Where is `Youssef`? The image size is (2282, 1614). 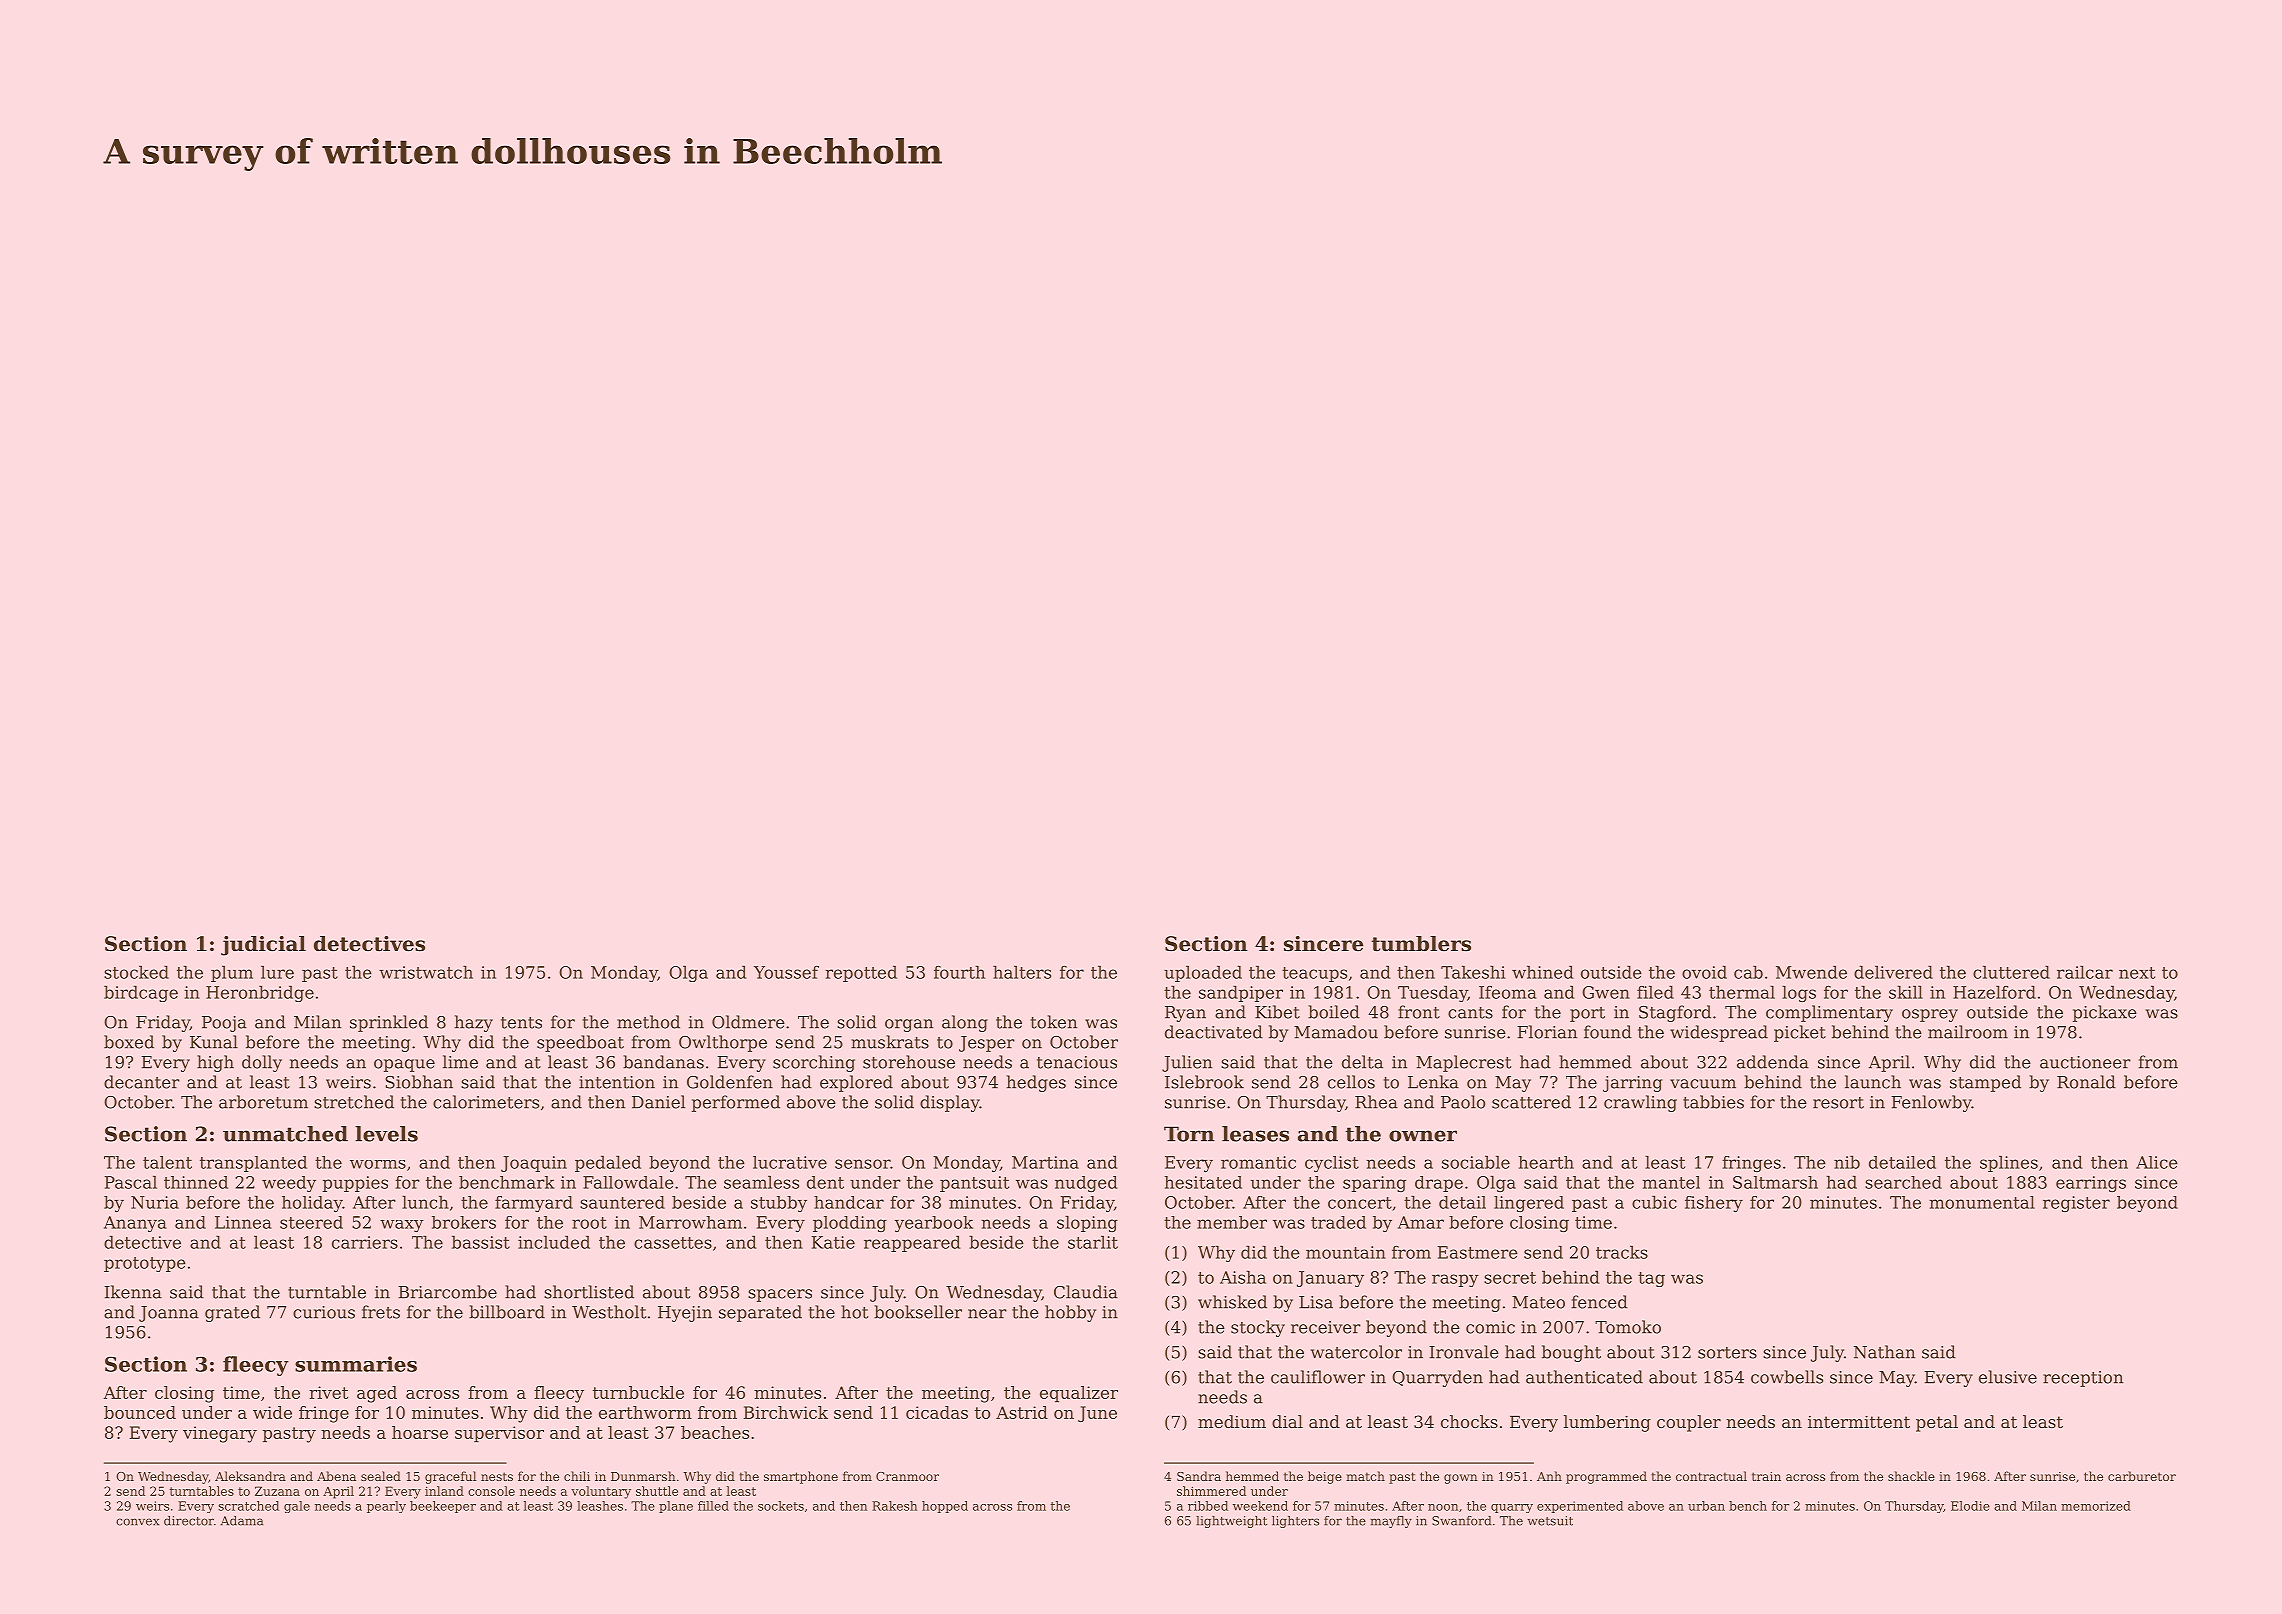
Youssef is located at coordinates (786, 972).
